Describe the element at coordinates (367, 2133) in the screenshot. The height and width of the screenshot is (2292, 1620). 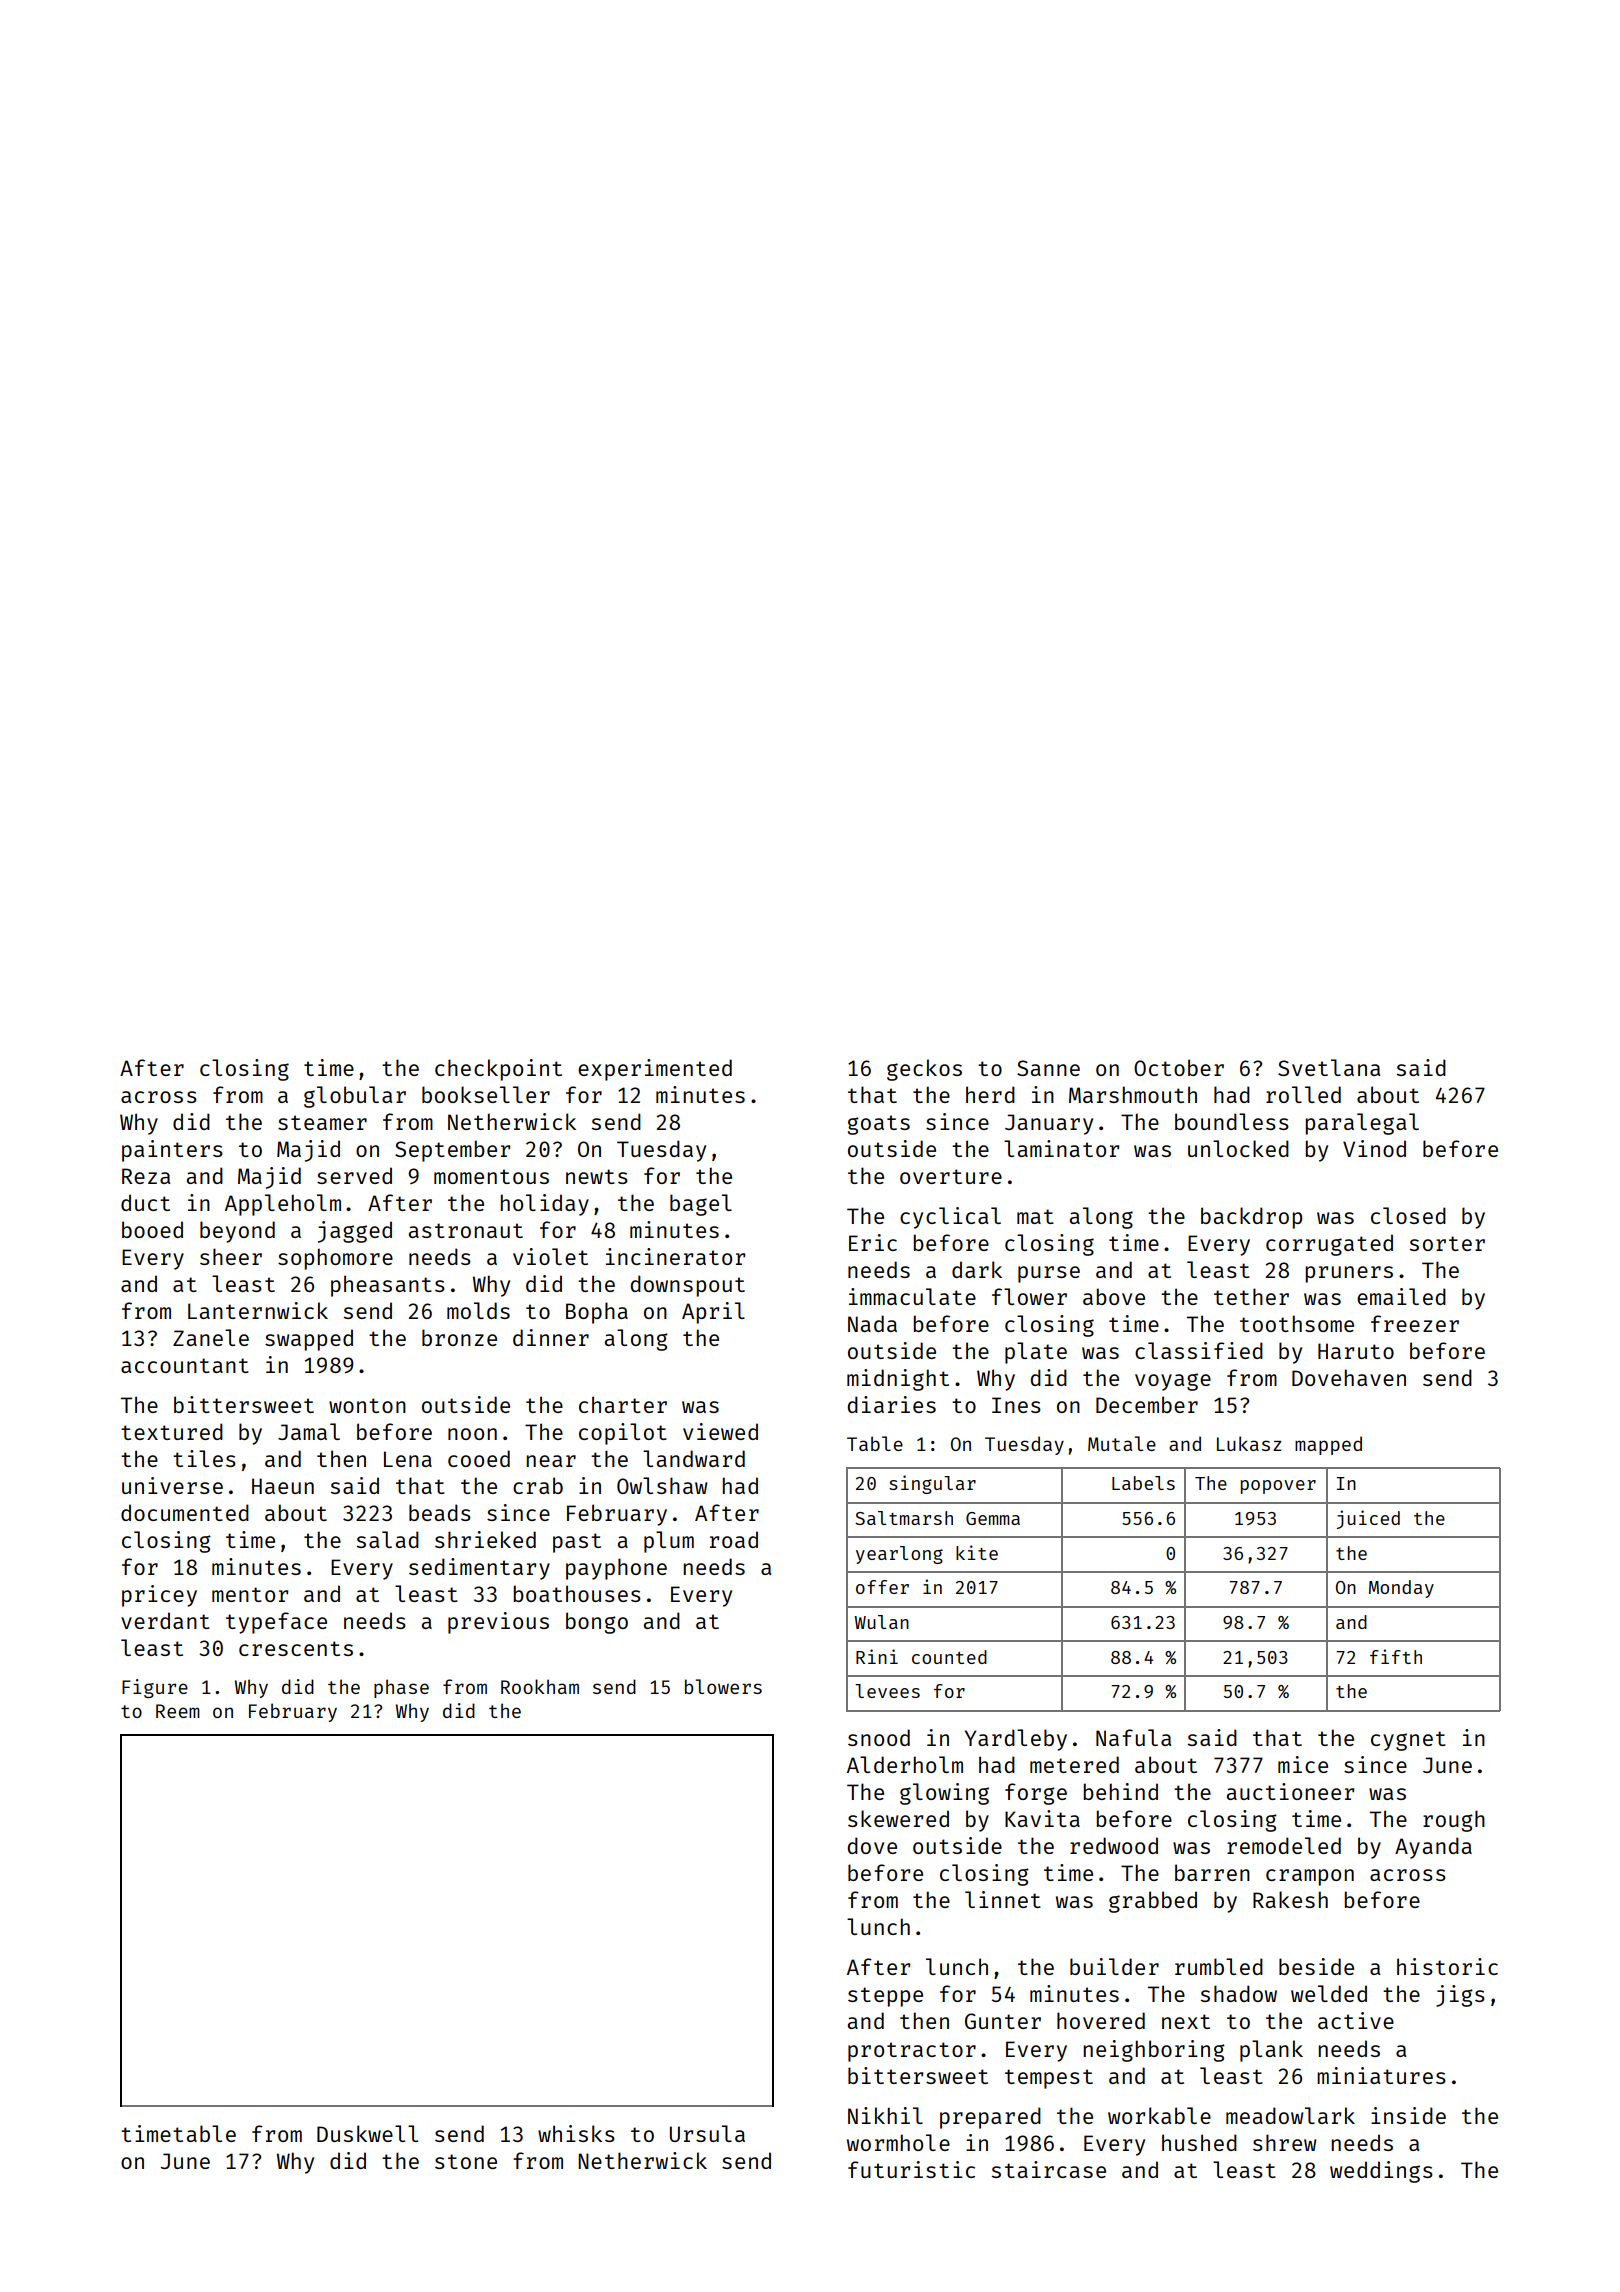
I see `Duskwell` at that location.
